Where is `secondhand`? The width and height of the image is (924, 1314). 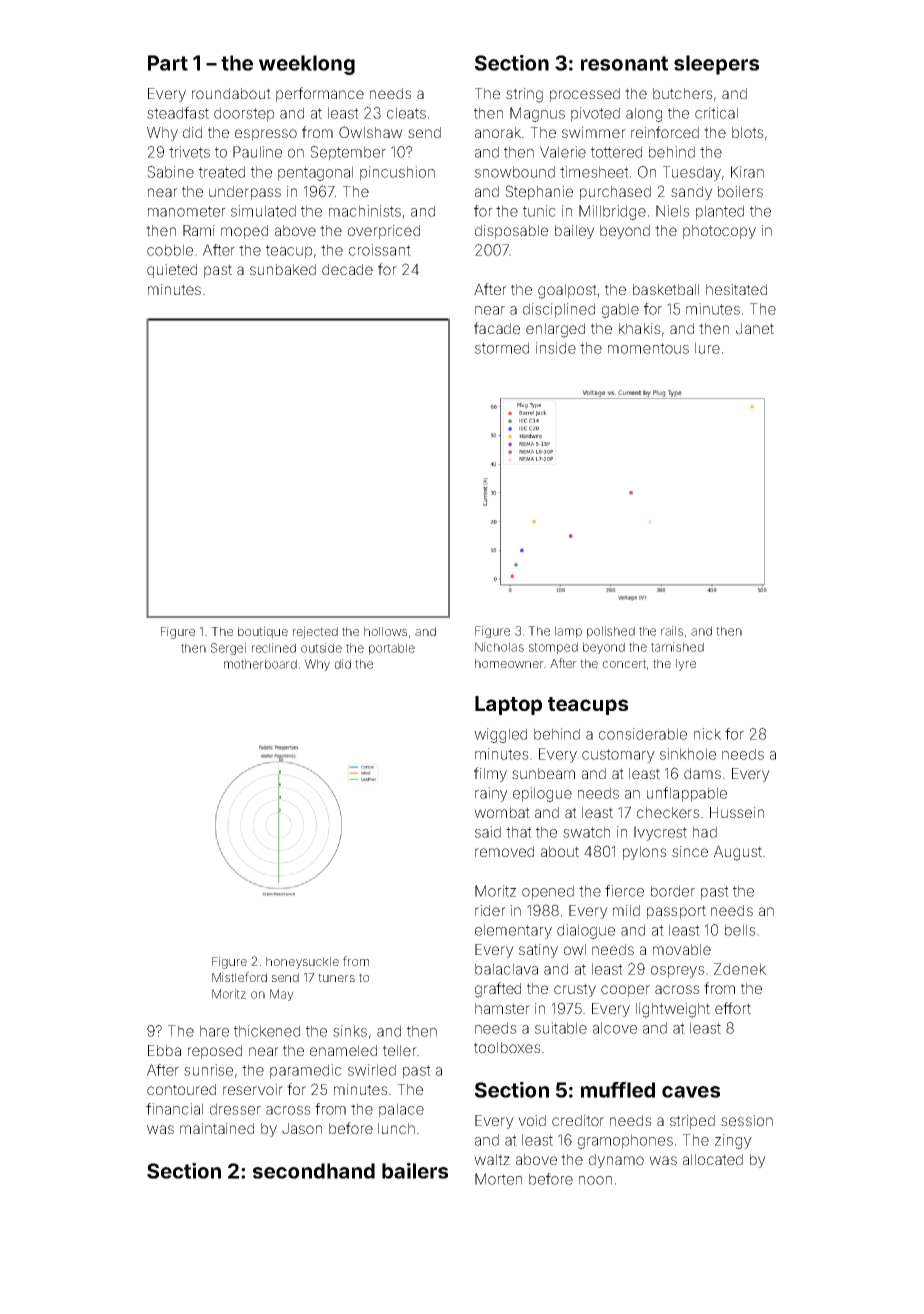
secondhand is located at coordinates (314, 1171).
